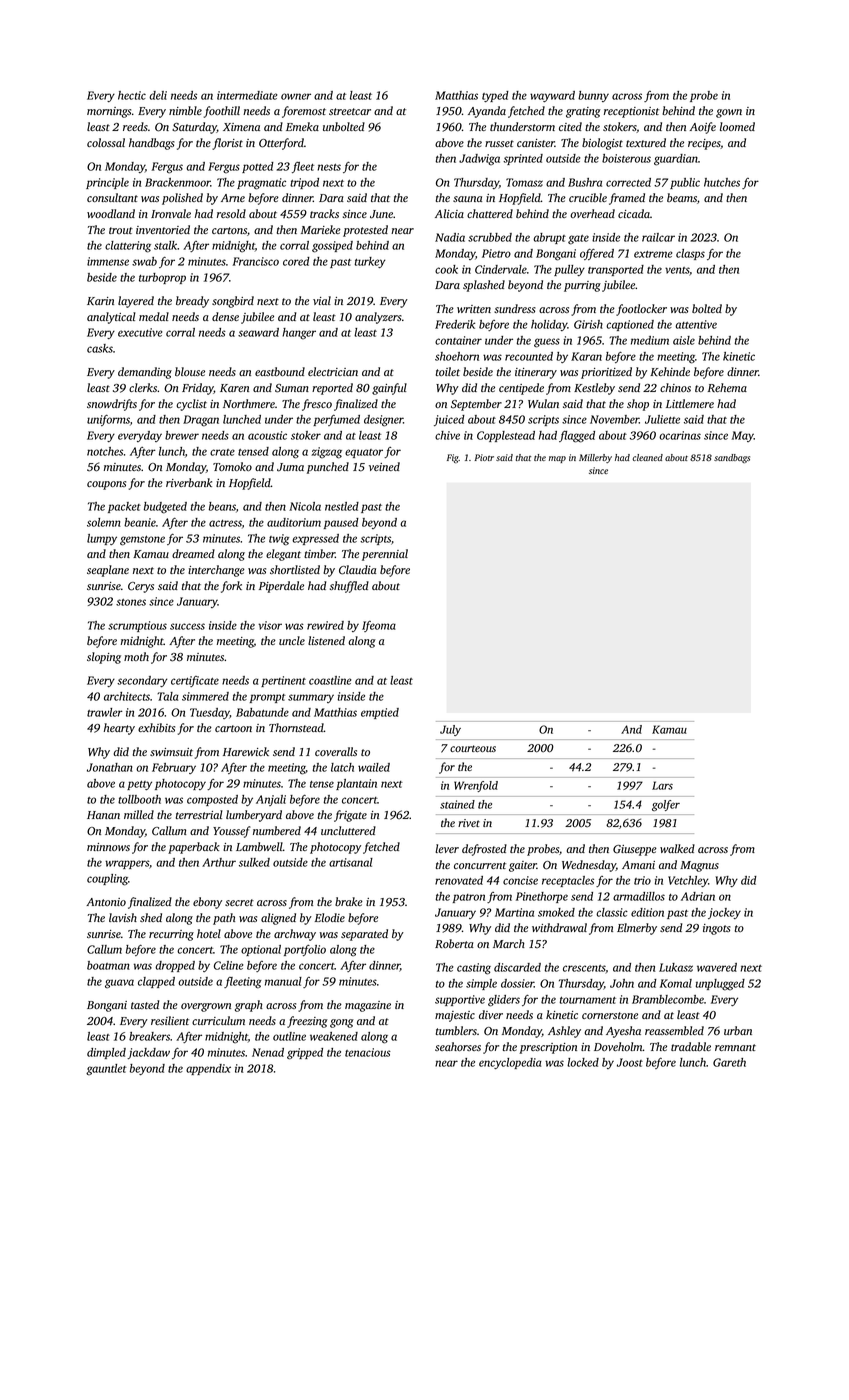 This screenshot has width=849, height=1400. What do you see at coordinates (631, 112) in the screenshot?
I see `receptionist` at bounding box center [631, 112].
